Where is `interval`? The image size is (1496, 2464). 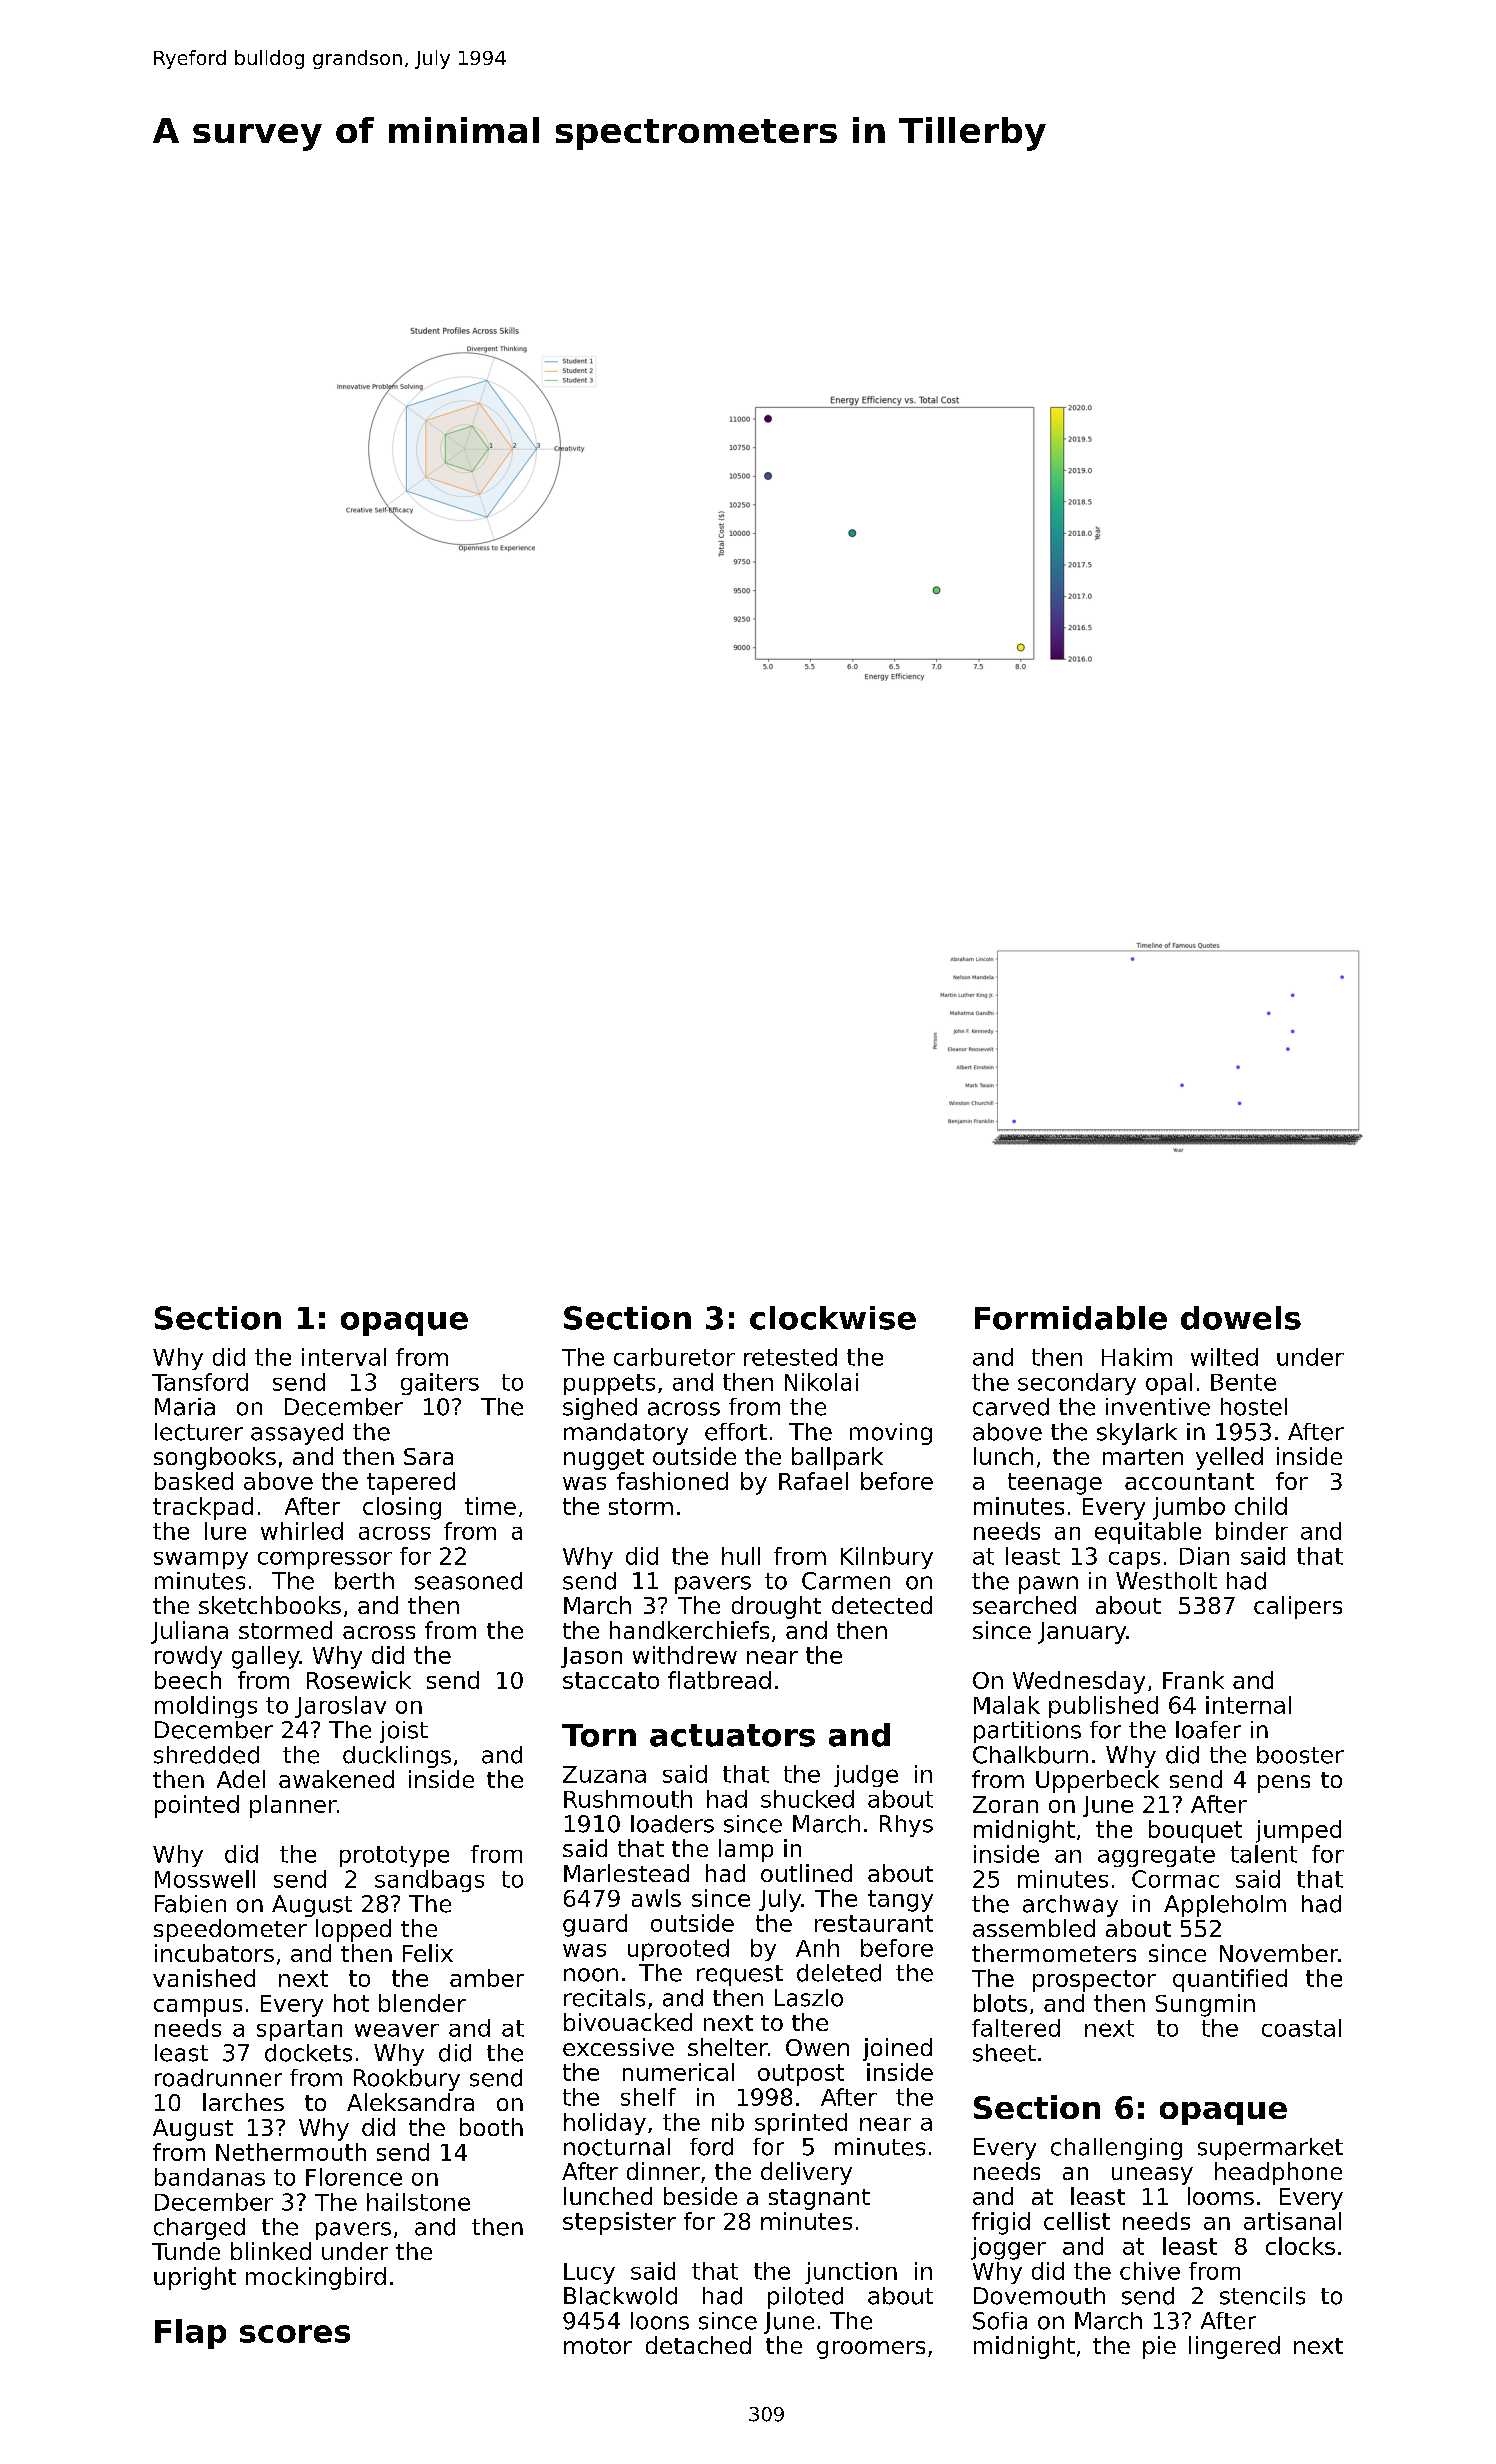
interval is located at coordinates (344, 1357).
